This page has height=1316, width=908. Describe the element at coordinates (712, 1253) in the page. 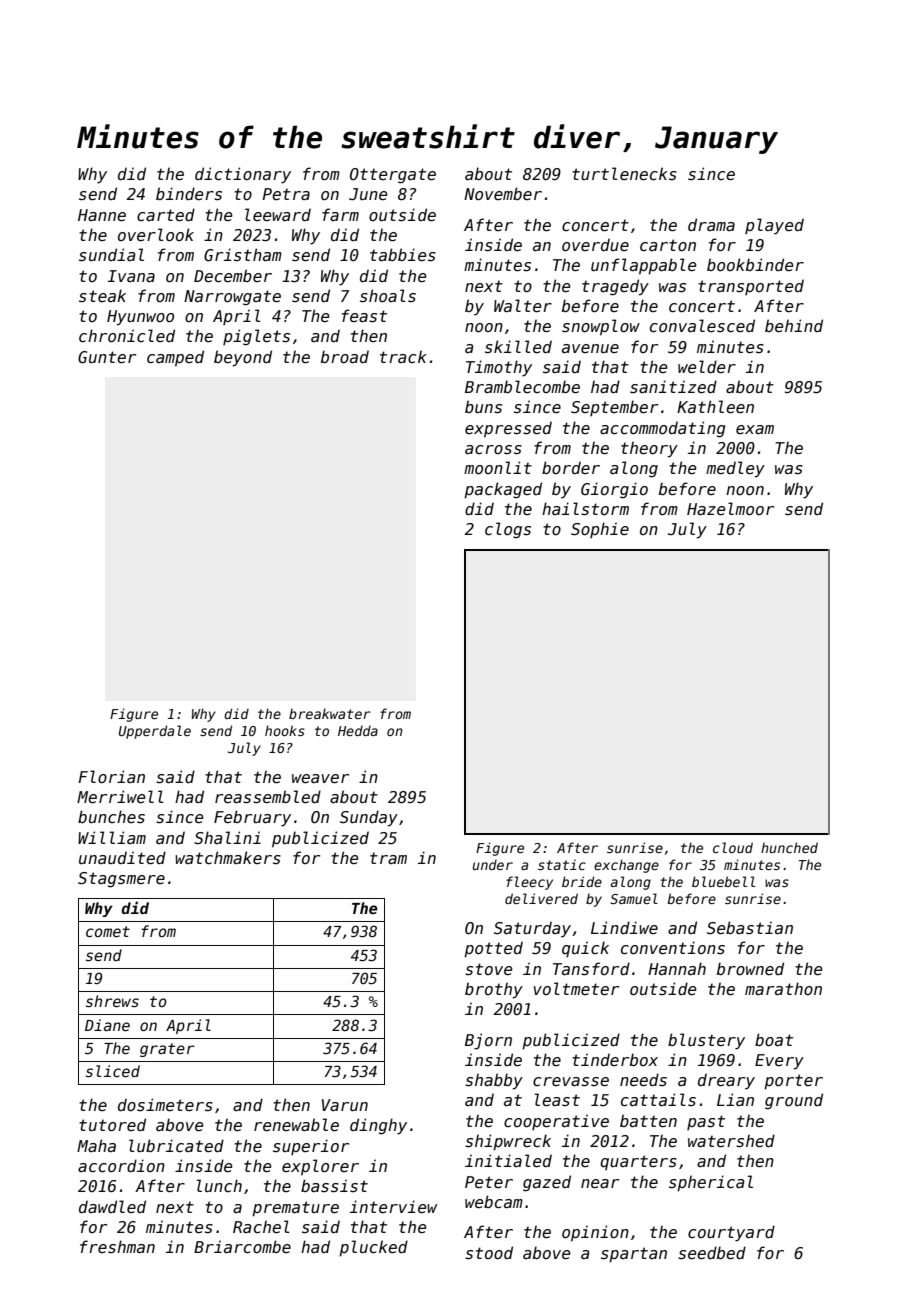

I see `seedbed` at that location.
